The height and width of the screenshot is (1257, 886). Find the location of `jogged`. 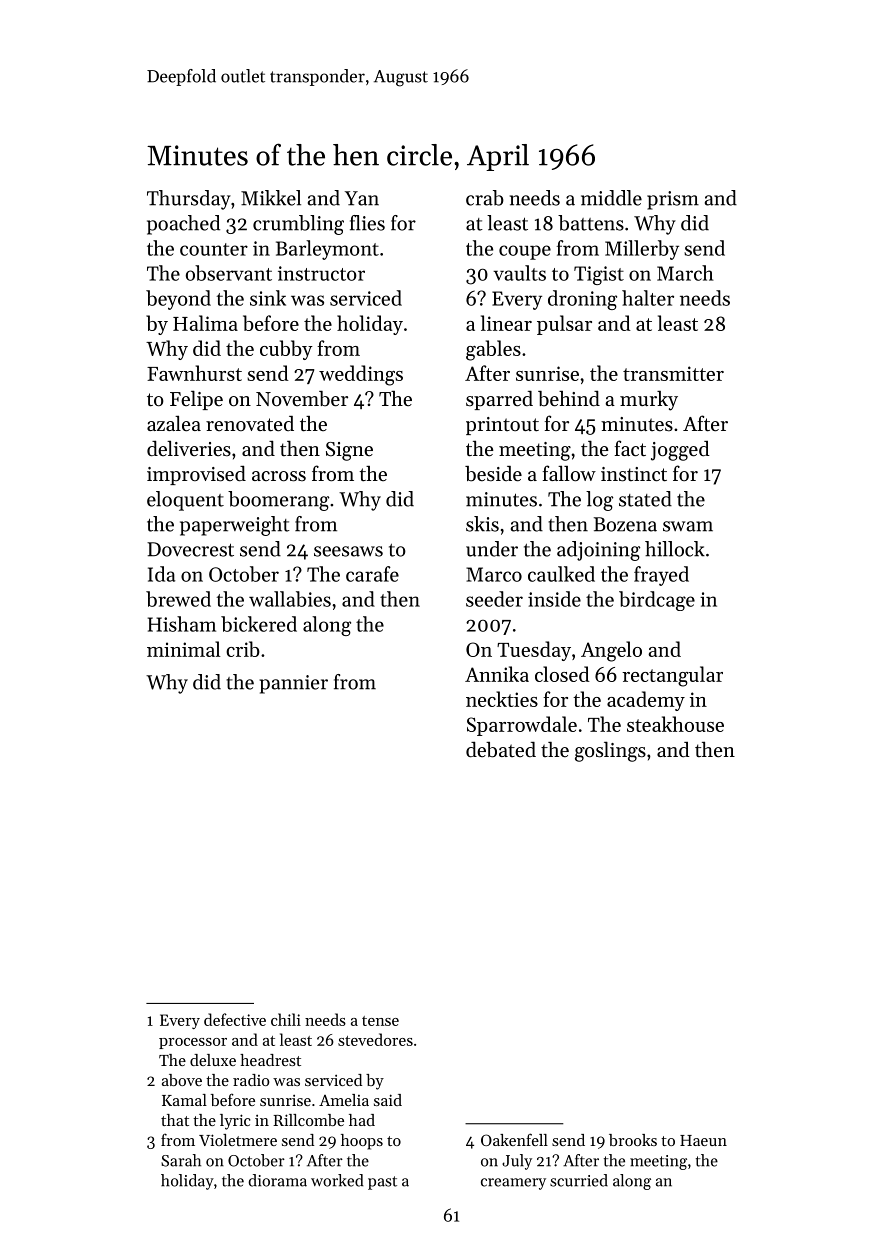

jogged is located at coordinates (680, 451).
